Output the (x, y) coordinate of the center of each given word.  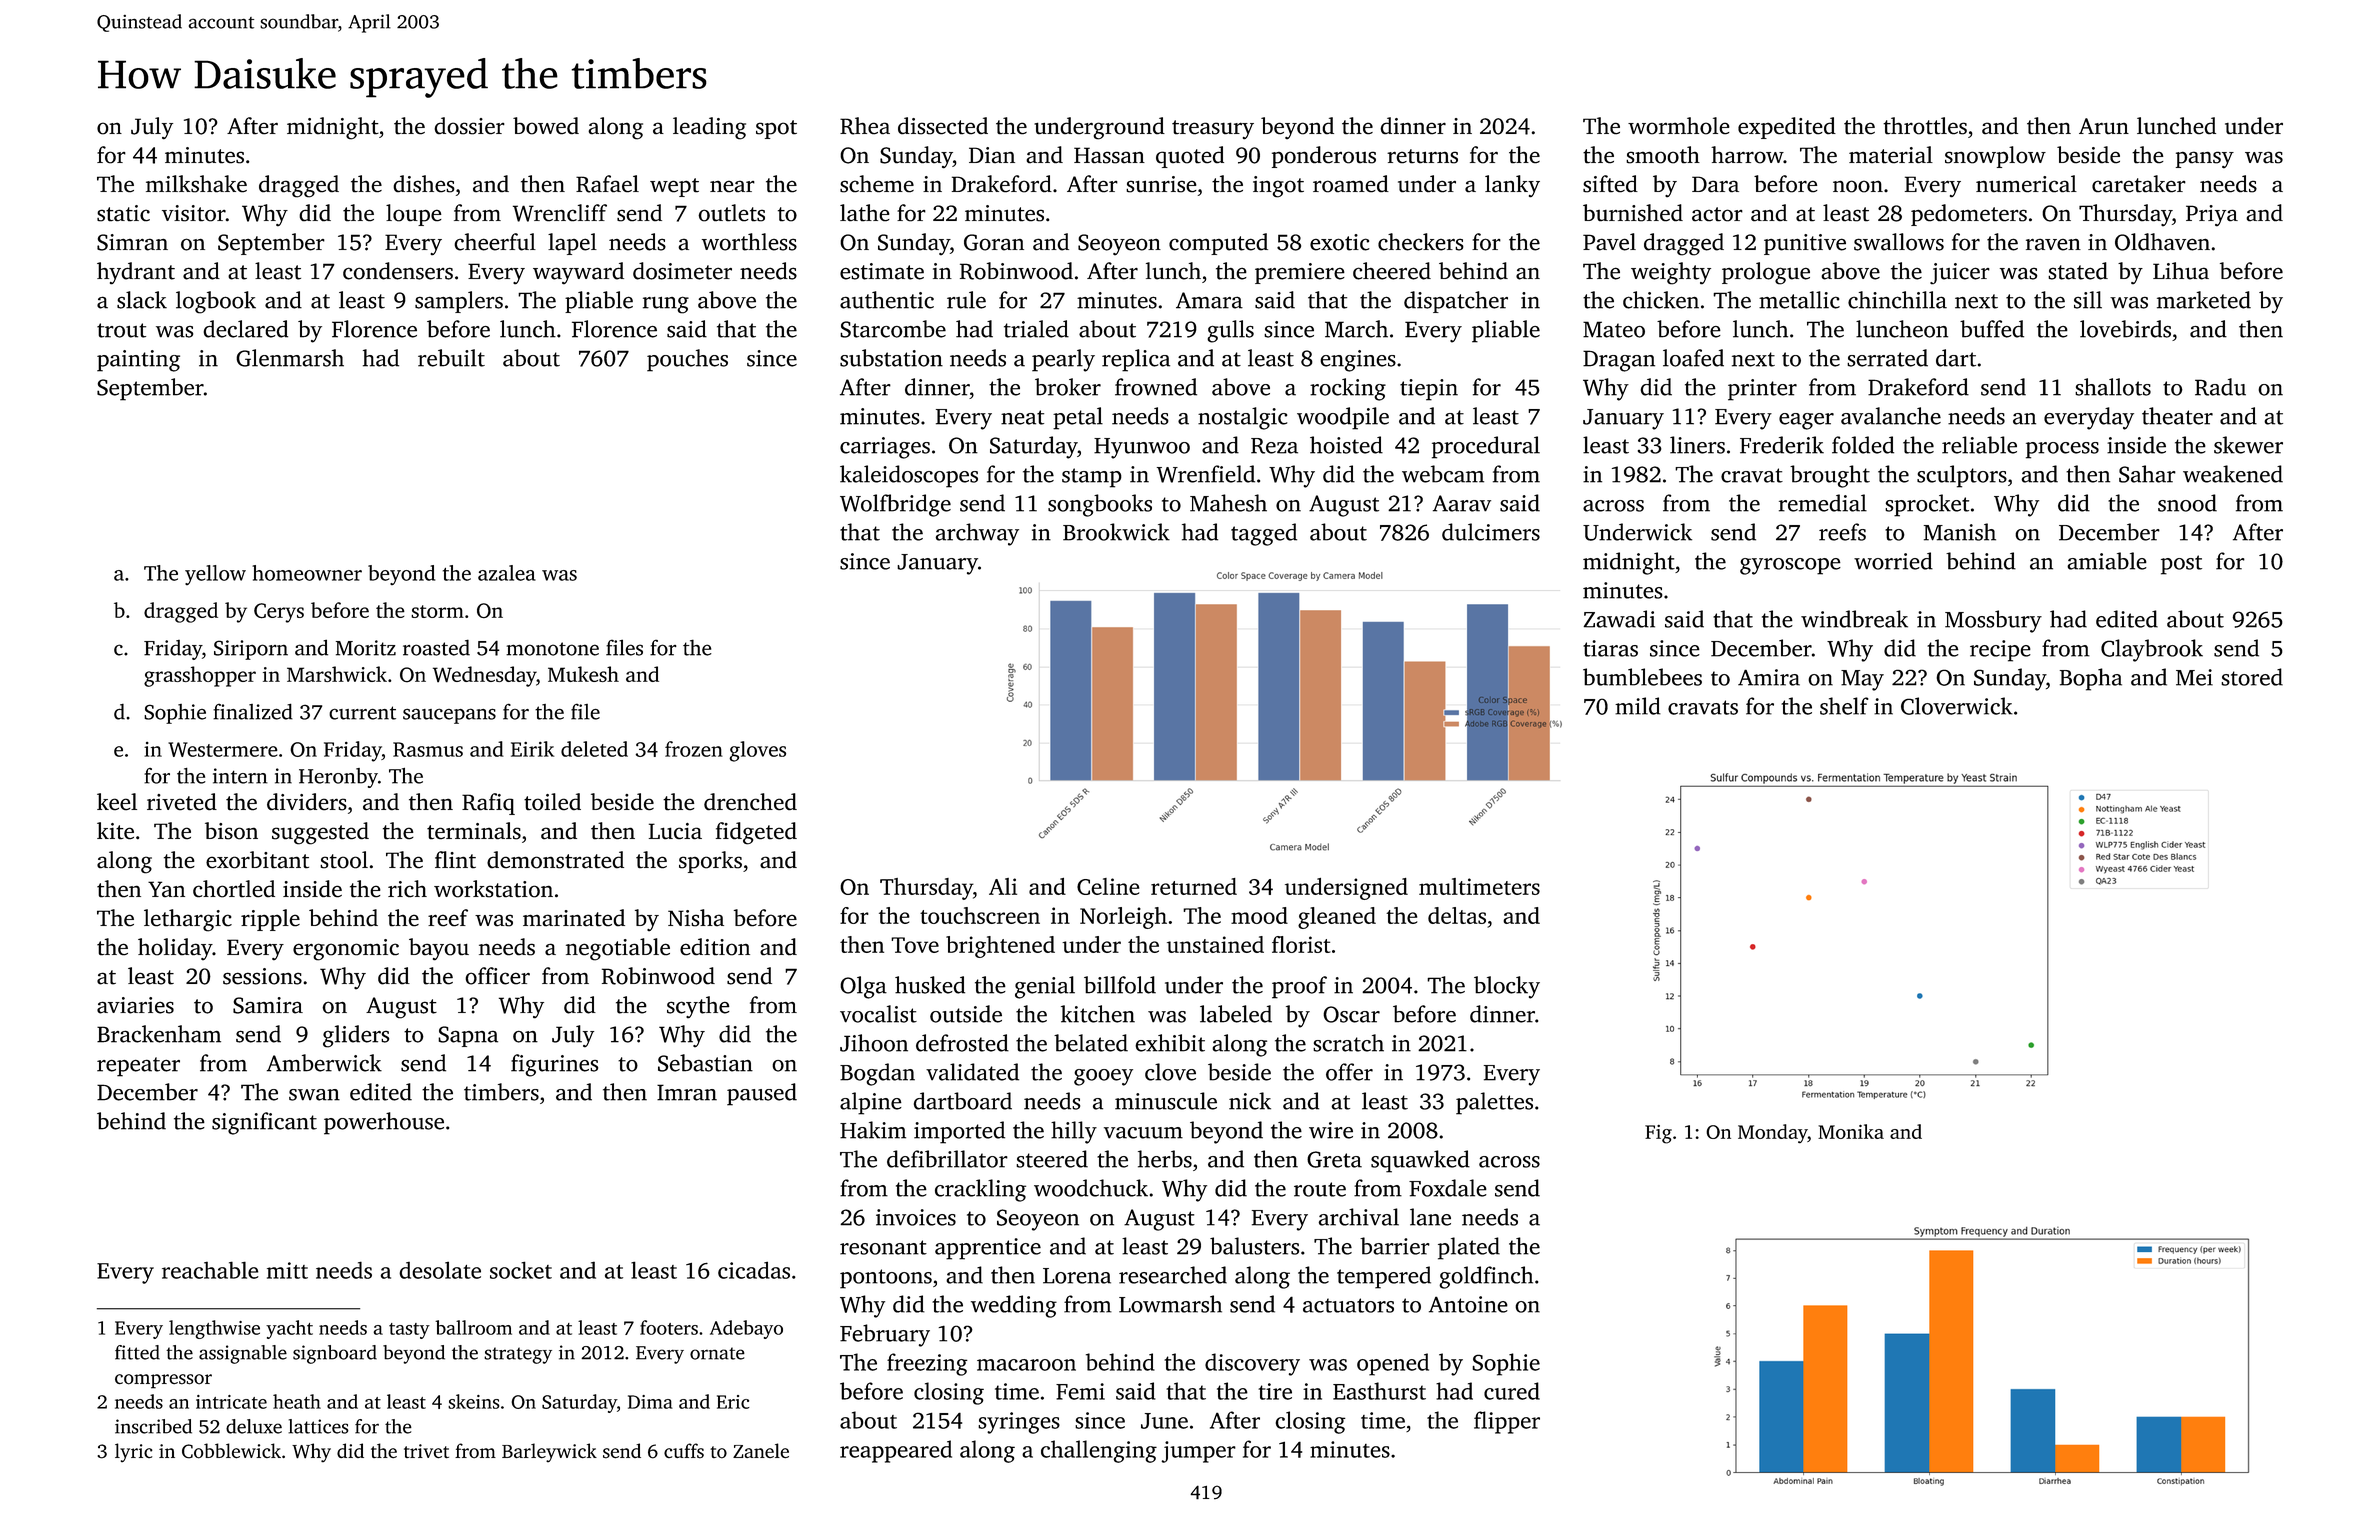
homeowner (307, 573)
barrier (1395, 1246)
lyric (134, 1452)
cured (1512, 1391)
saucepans (449, 716)
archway (977, 534)
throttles (1925, 126)
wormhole (1679, 126)
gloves (757, 751)
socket (521, 1270)
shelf (1844, 706)
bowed (546, 126)
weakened (2233, 474)
